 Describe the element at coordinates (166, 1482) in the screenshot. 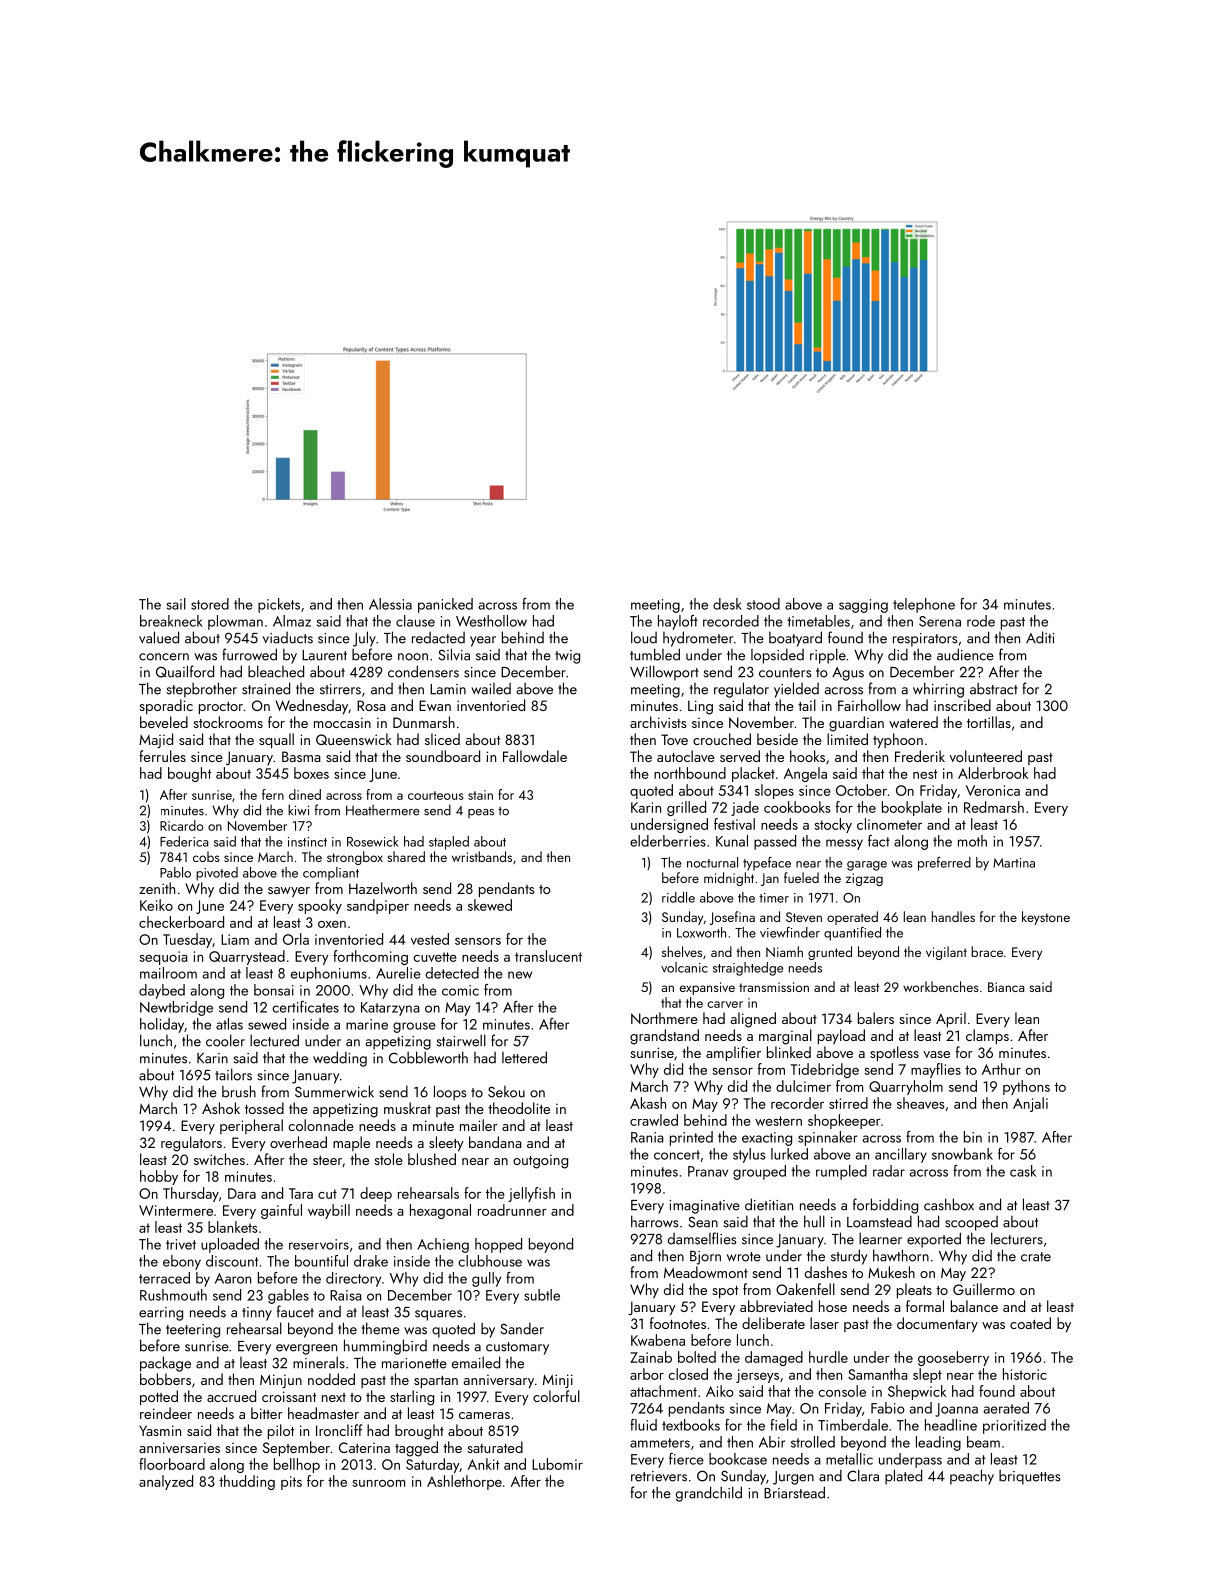

I see `analyzed` at that location.
